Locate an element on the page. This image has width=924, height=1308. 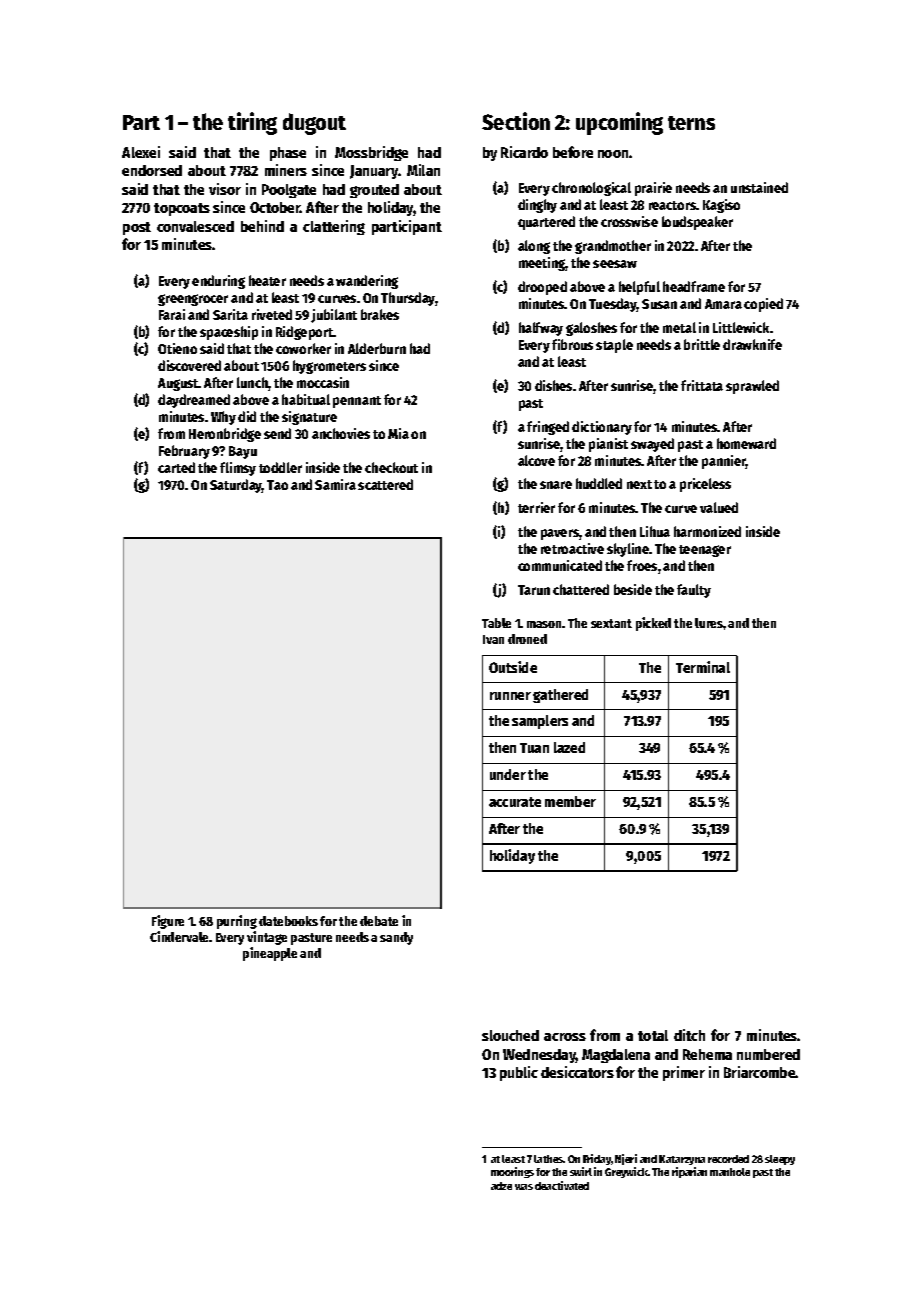
unstained is located at coordinates (759, 187).
